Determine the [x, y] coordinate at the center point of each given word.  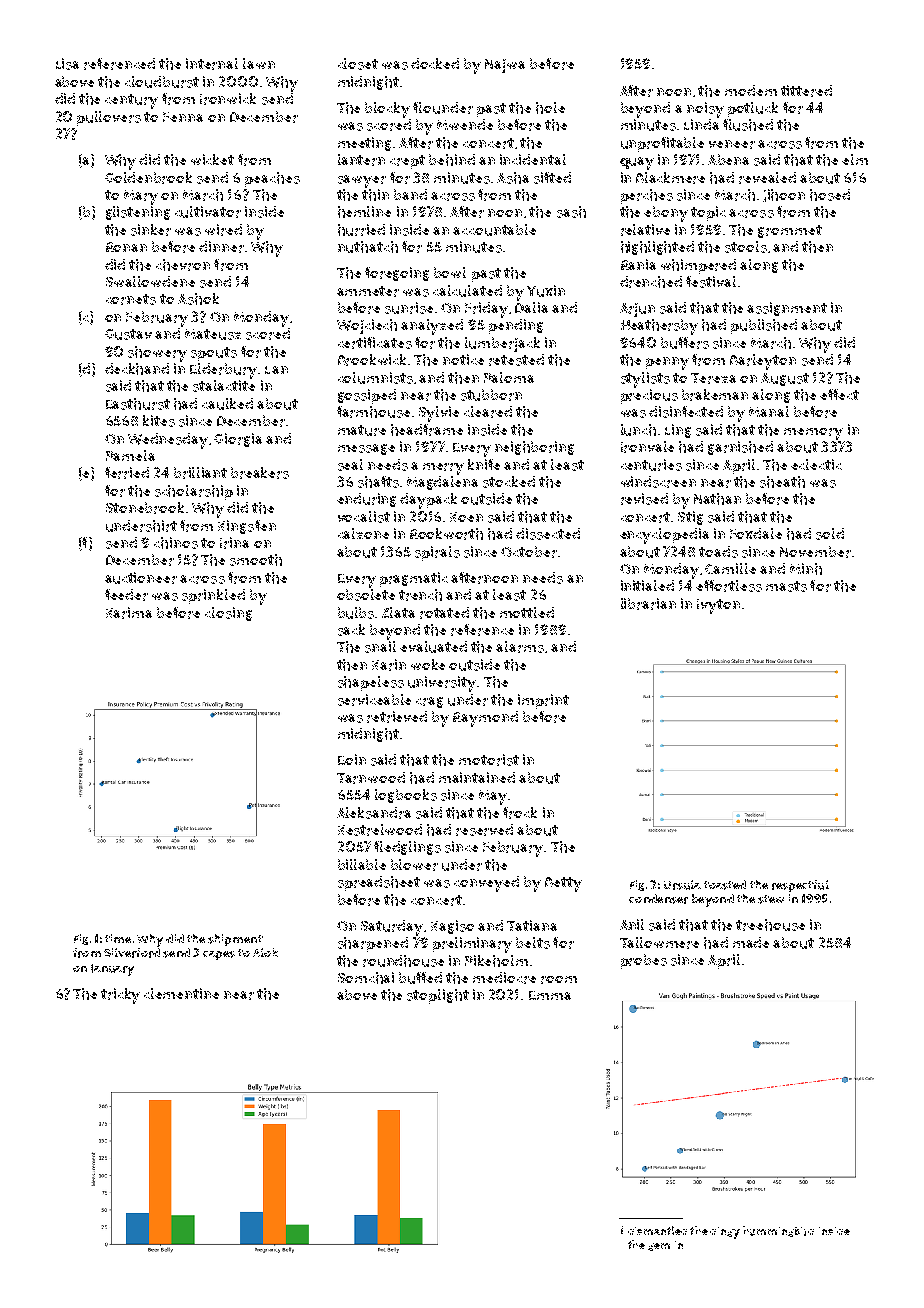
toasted [725, 885]
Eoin [352, 759]
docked [435, 63]
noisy [705, 110]
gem [659, 1247]
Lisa [67, 64]
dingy [725, 1233]
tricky [120, 996]
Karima [129, 613]
